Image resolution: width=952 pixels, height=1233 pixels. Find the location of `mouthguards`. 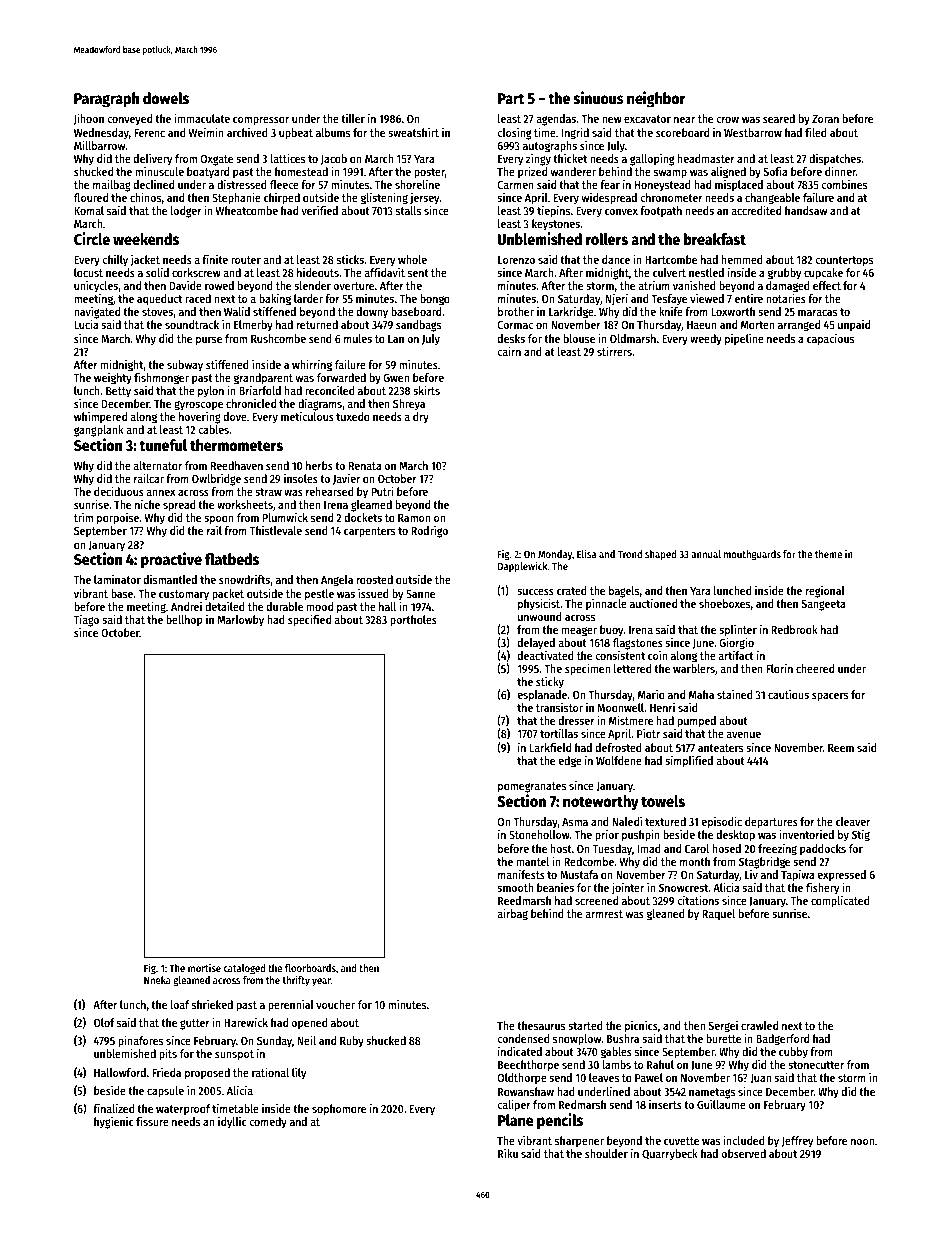

mouthguards is located at coordinates (752, 555).
